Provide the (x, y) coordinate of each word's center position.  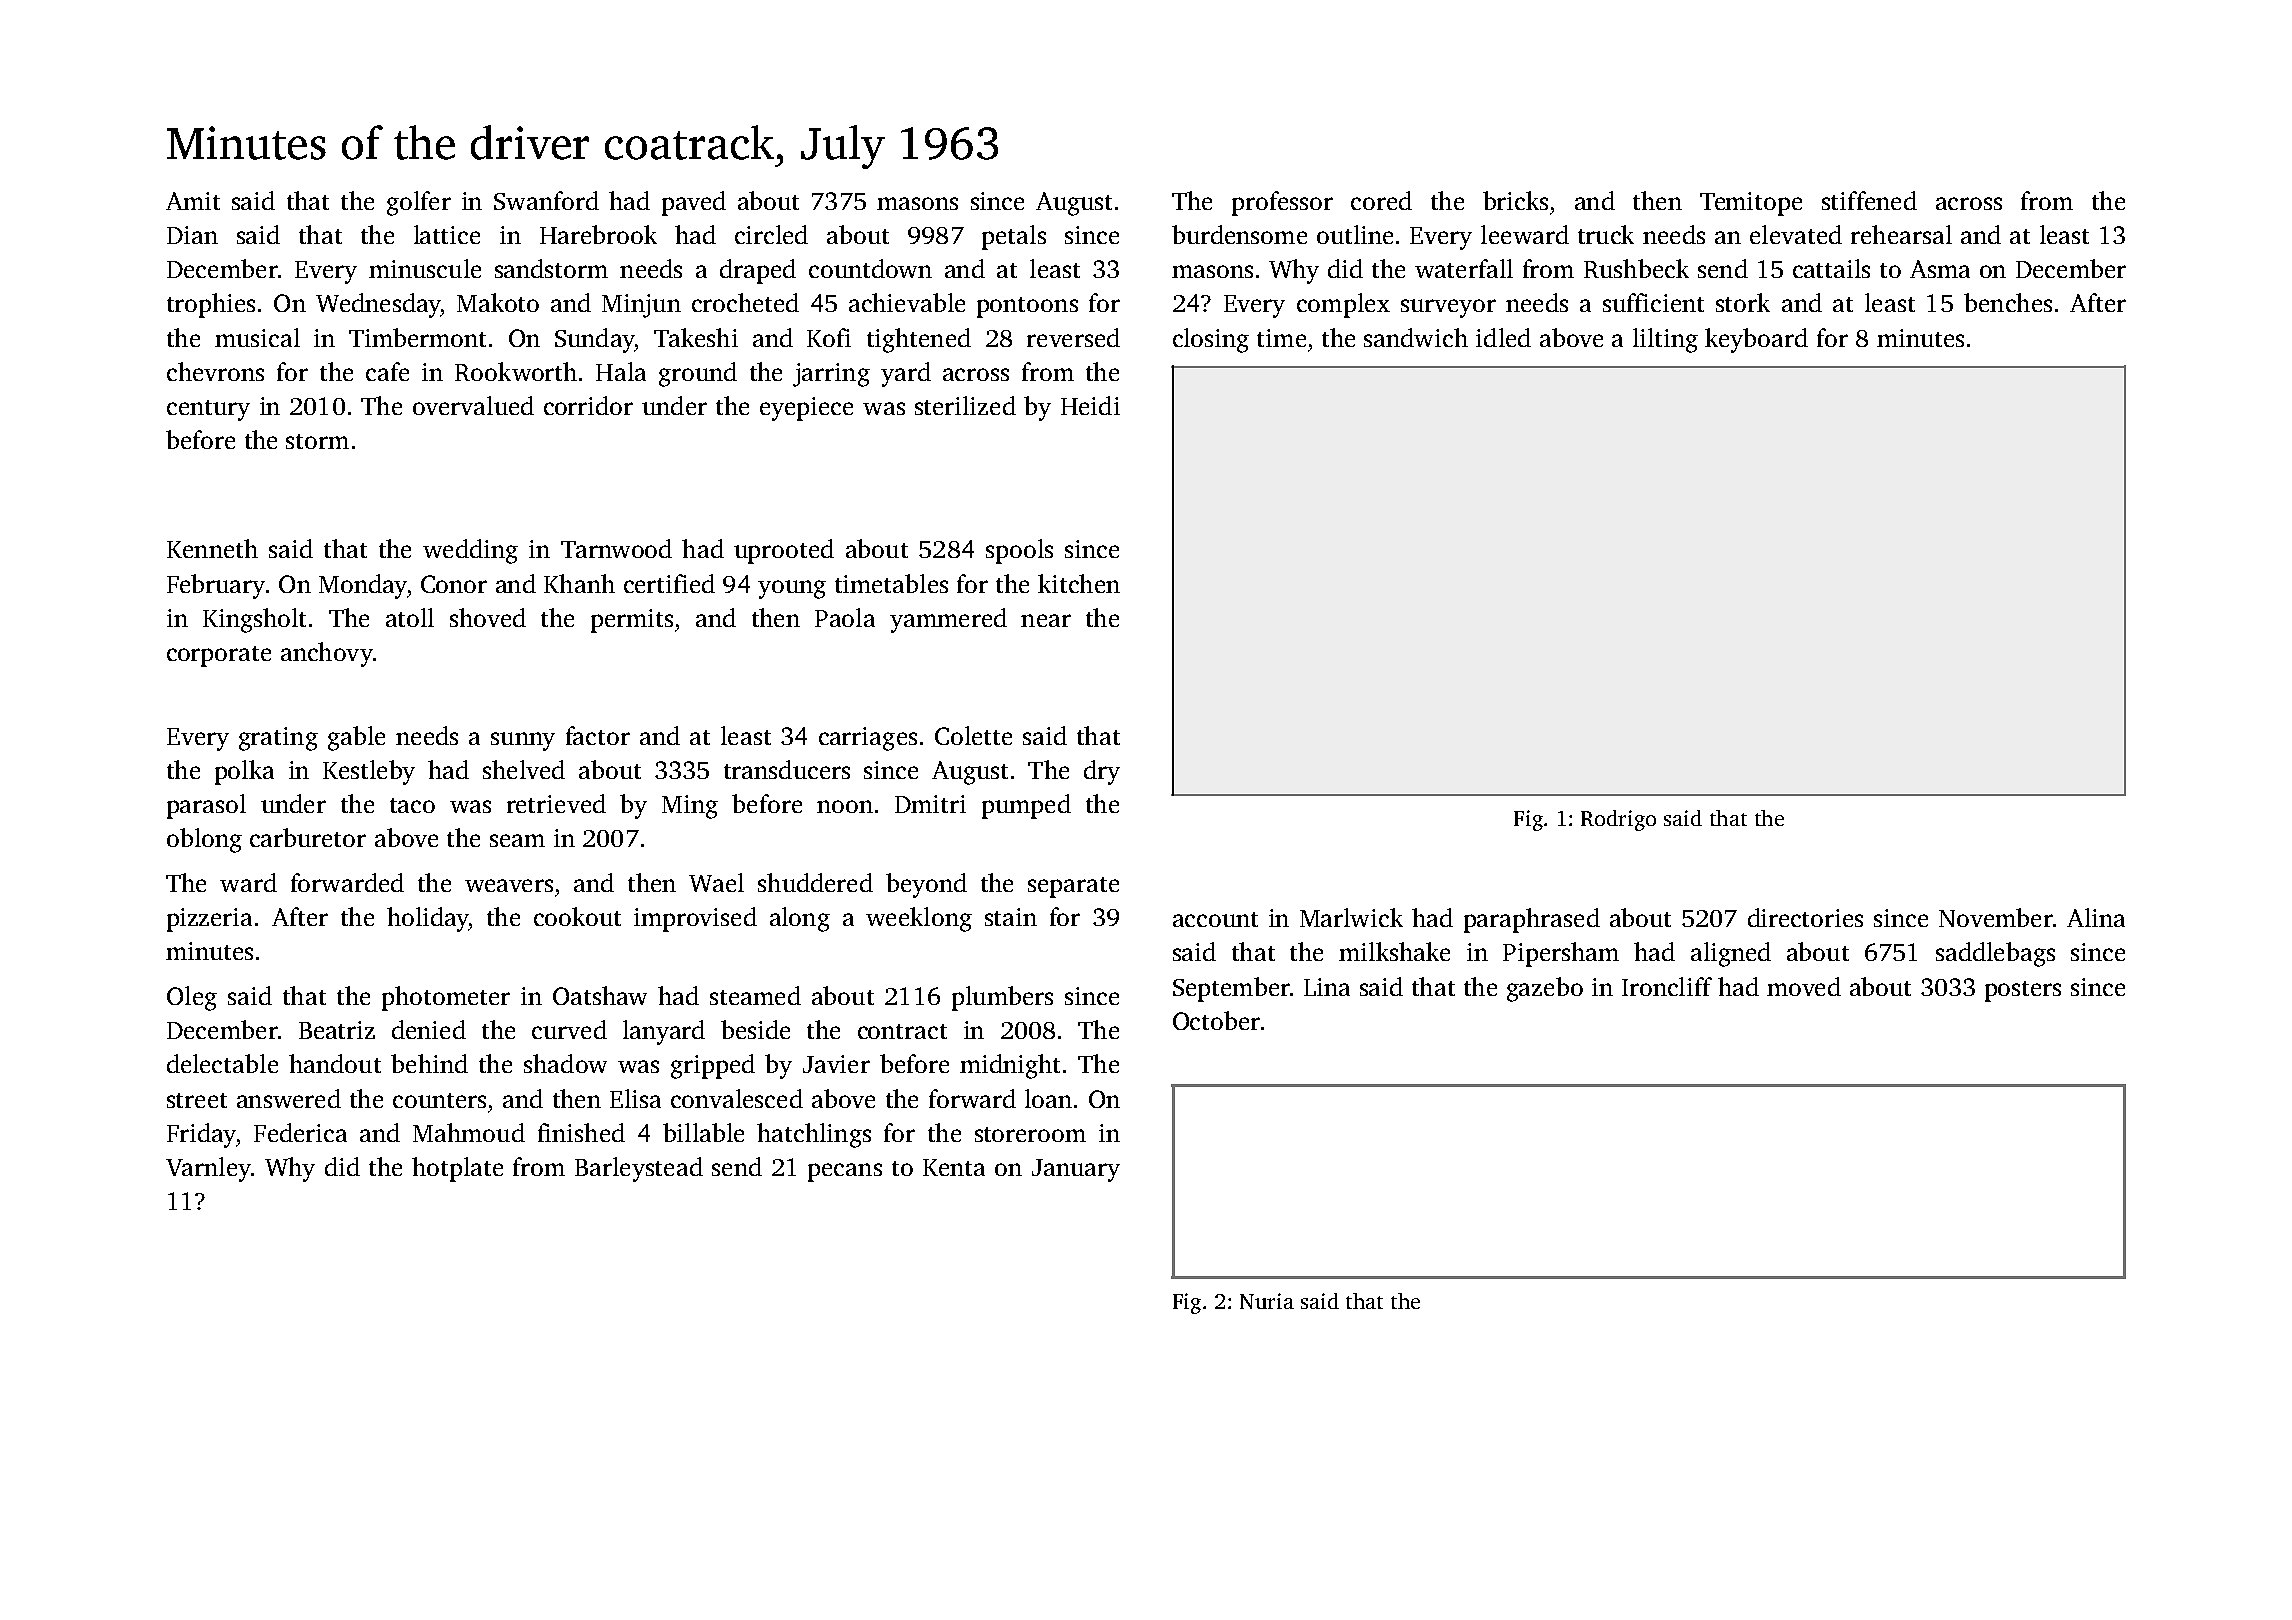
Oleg (192, 998)
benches (2008, 302)
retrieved (556, 803)
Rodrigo (1618, 820)
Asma (1940, 269)
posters (2023, 991)
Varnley (208, 1169)
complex (1343, 305)
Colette (973, 735)
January (1076, 1170)
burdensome (1239, 234)
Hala (621, 371)
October (1216, 1020)
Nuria (1267, 1301)
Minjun (641, 306)
